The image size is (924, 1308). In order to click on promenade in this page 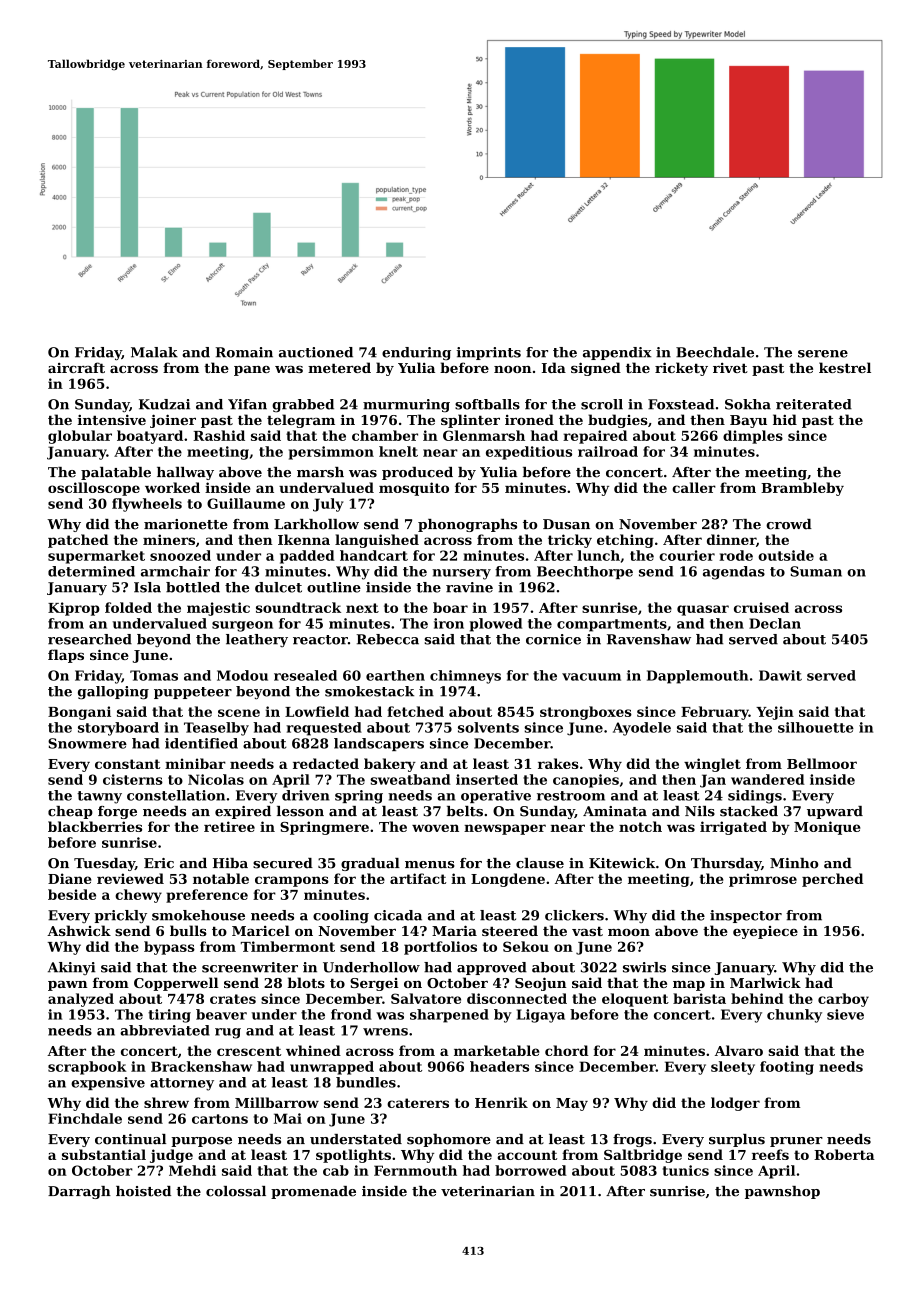, I will do `click(313, 1192)`.
